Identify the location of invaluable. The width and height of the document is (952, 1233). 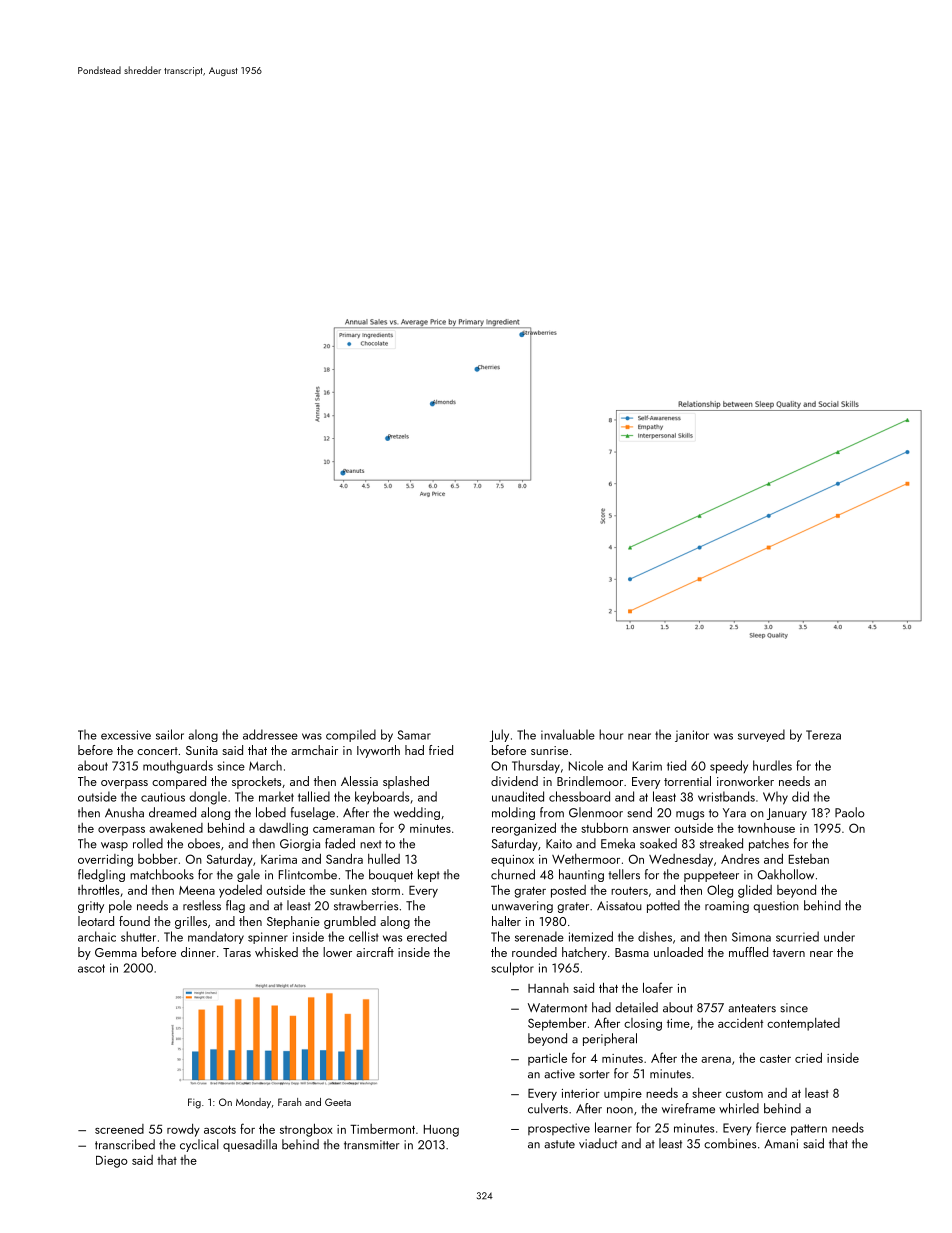
(568, 734).
